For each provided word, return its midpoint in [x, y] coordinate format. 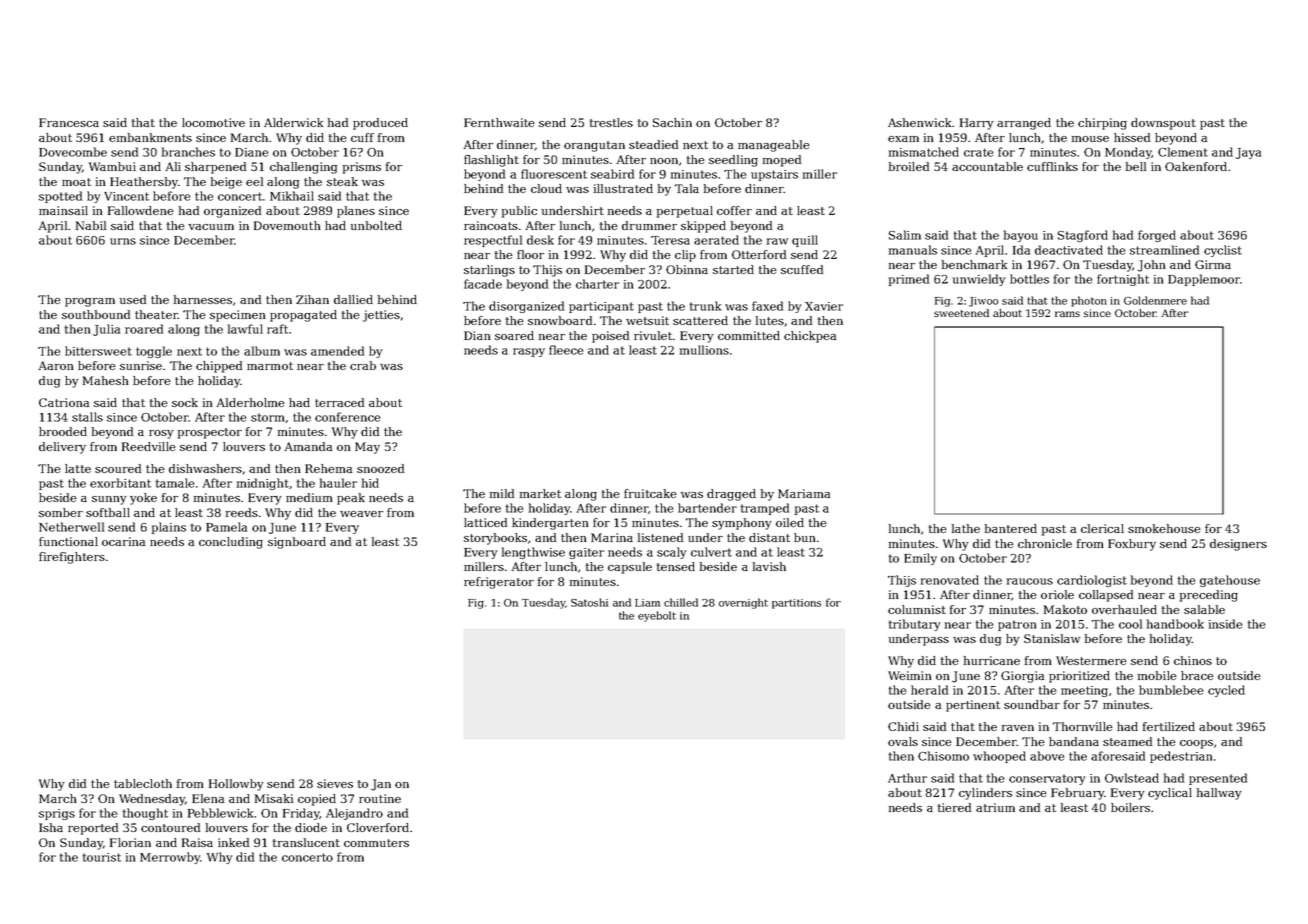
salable [1204, 609]
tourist [102, 857]
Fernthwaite [499, 122]
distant [769, 537]
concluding [231, 543]
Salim [905, 235]
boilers [1130, 807]
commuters [376, 843]
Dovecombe [73, 152]
